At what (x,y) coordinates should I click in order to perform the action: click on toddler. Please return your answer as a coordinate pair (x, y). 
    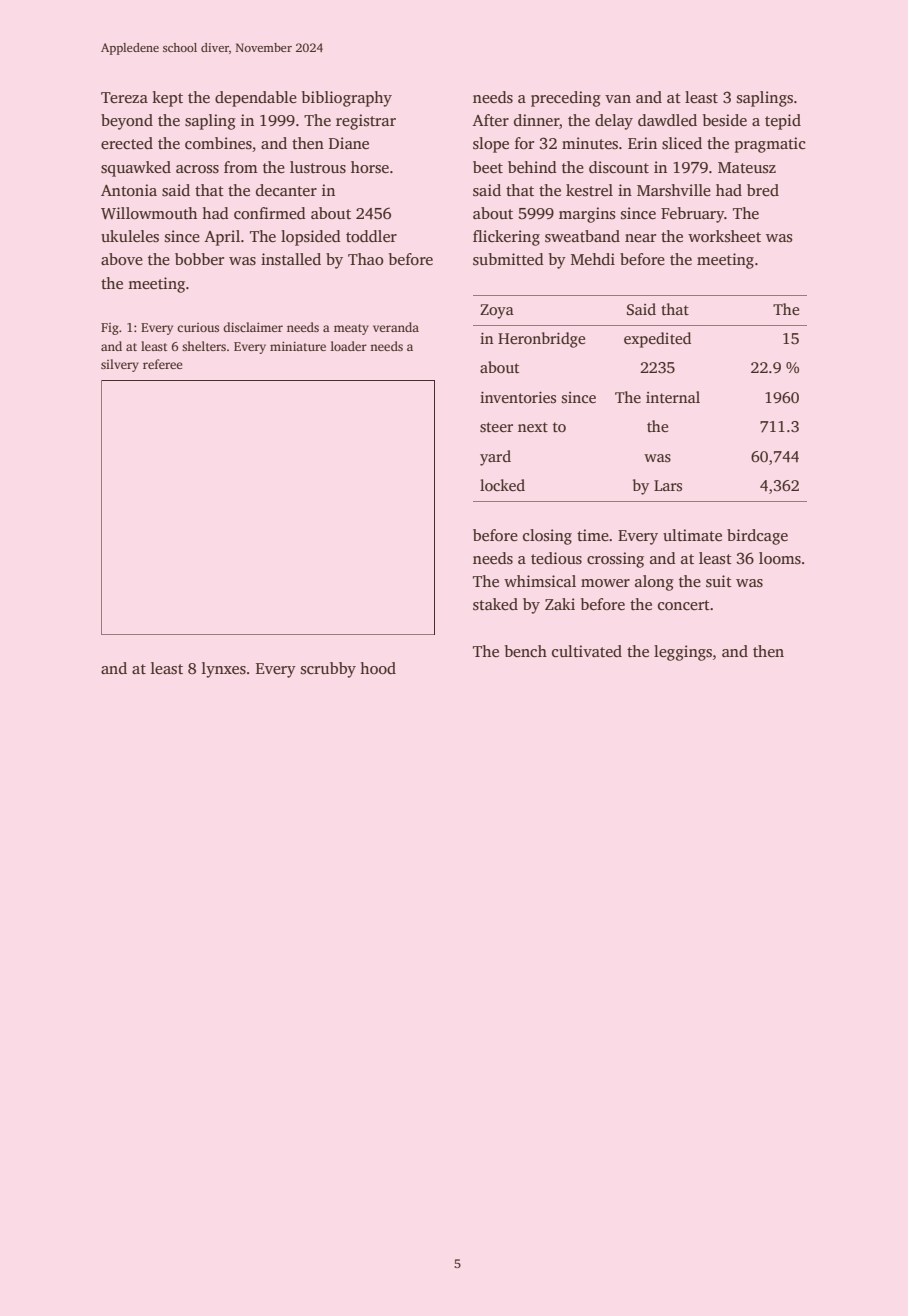
    Looking at the image, I should click on (371, 236).
